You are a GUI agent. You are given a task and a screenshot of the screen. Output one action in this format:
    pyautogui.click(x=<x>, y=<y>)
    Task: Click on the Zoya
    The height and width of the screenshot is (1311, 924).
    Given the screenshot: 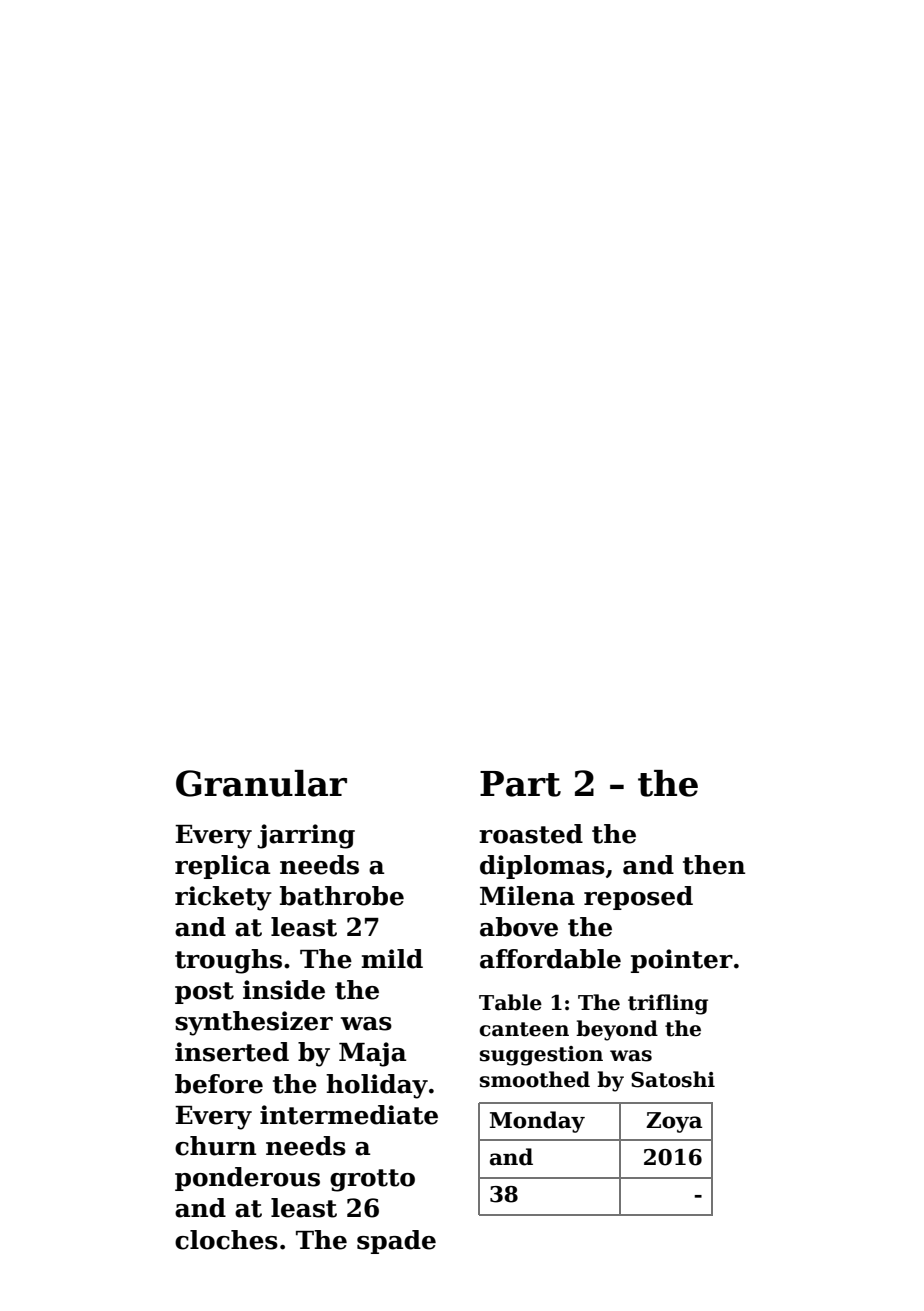 What is the action you would take?
    pyautogui.click(x=674, y=1122)
